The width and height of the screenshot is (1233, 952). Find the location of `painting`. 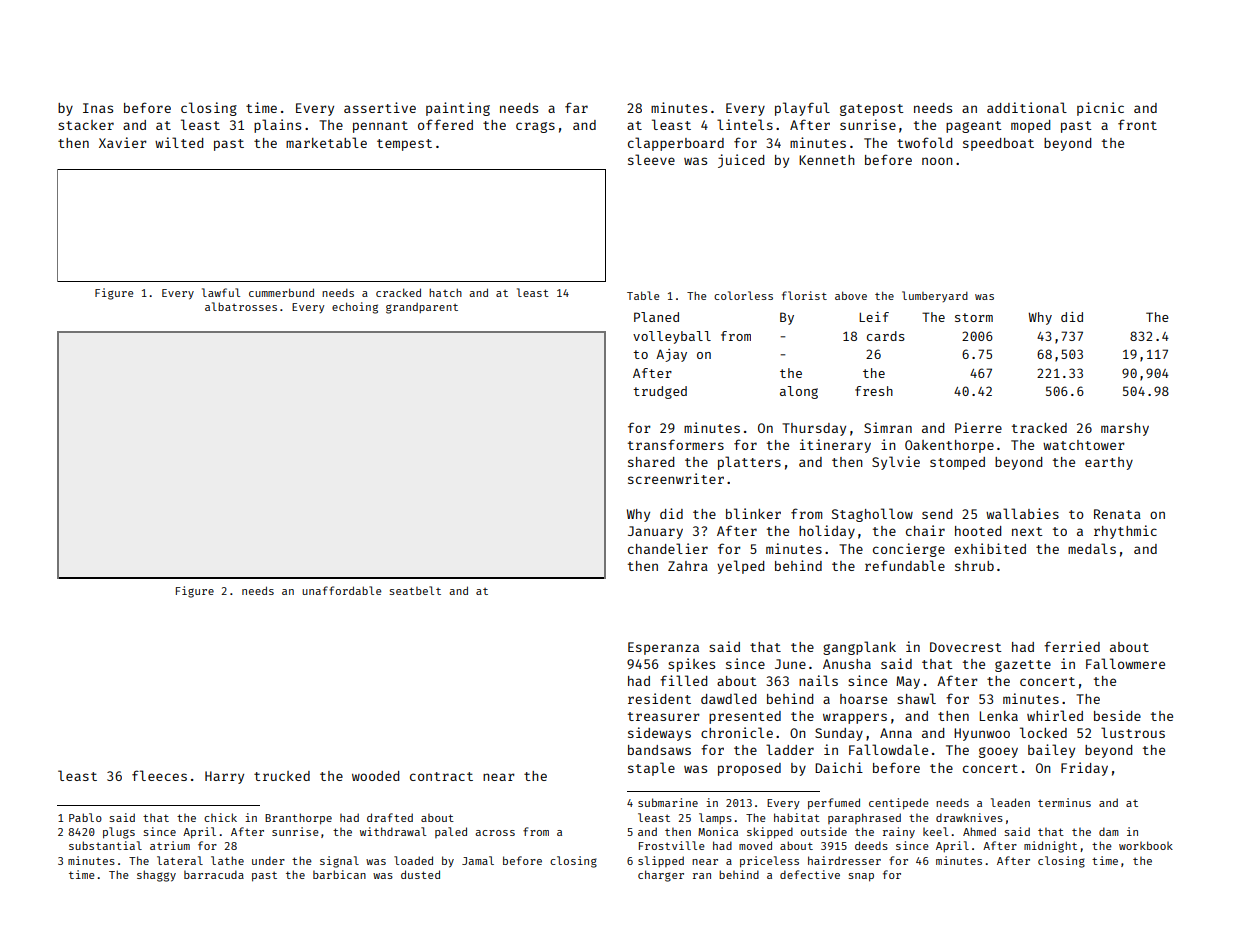

painting is located at coordinates (458, 109).
